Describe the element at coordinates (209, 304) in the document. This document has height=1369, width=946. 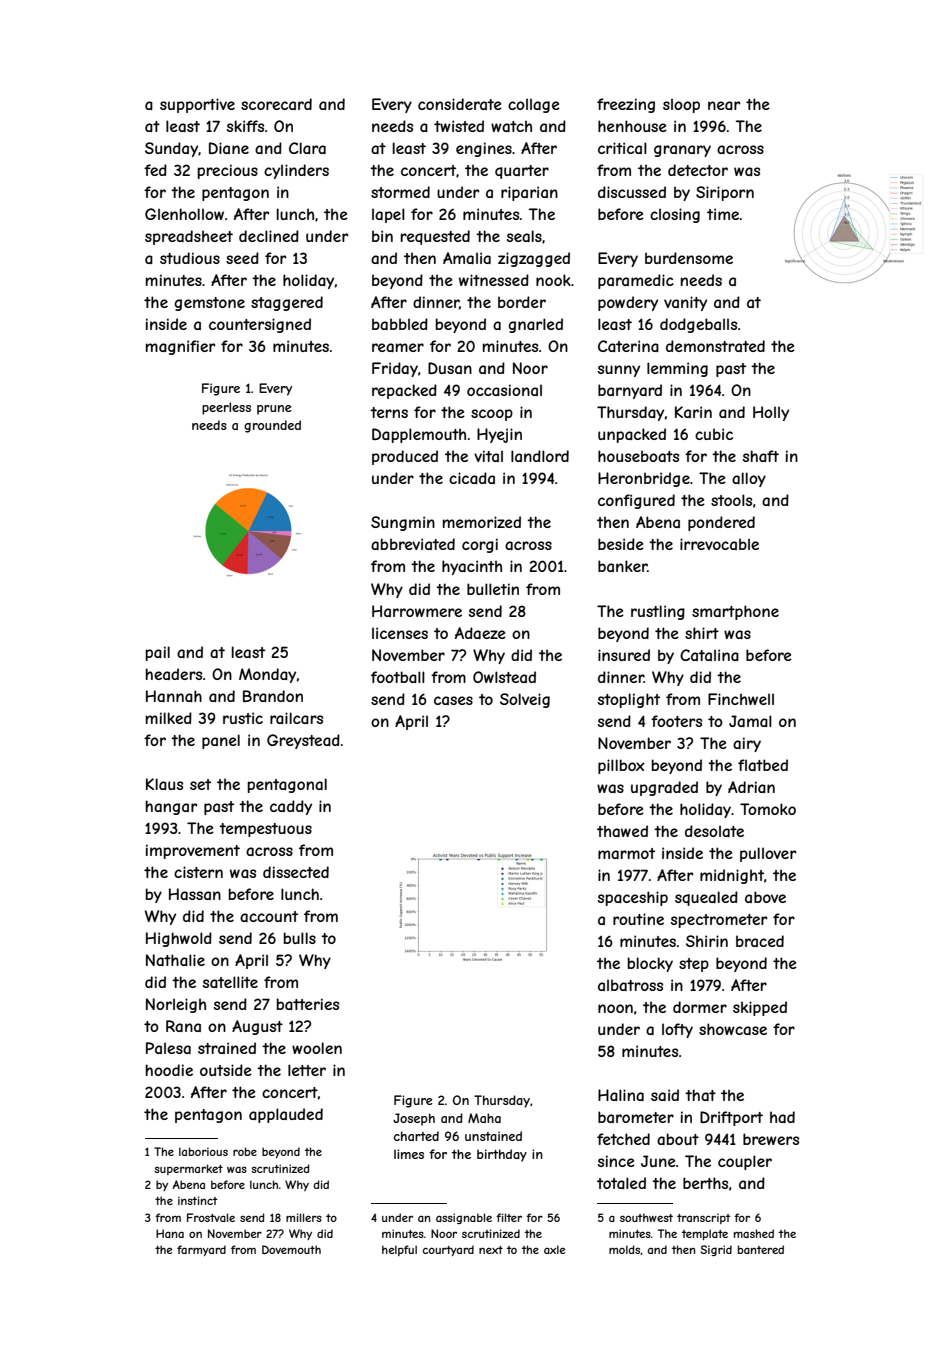
I see `gemstone` at that location.
